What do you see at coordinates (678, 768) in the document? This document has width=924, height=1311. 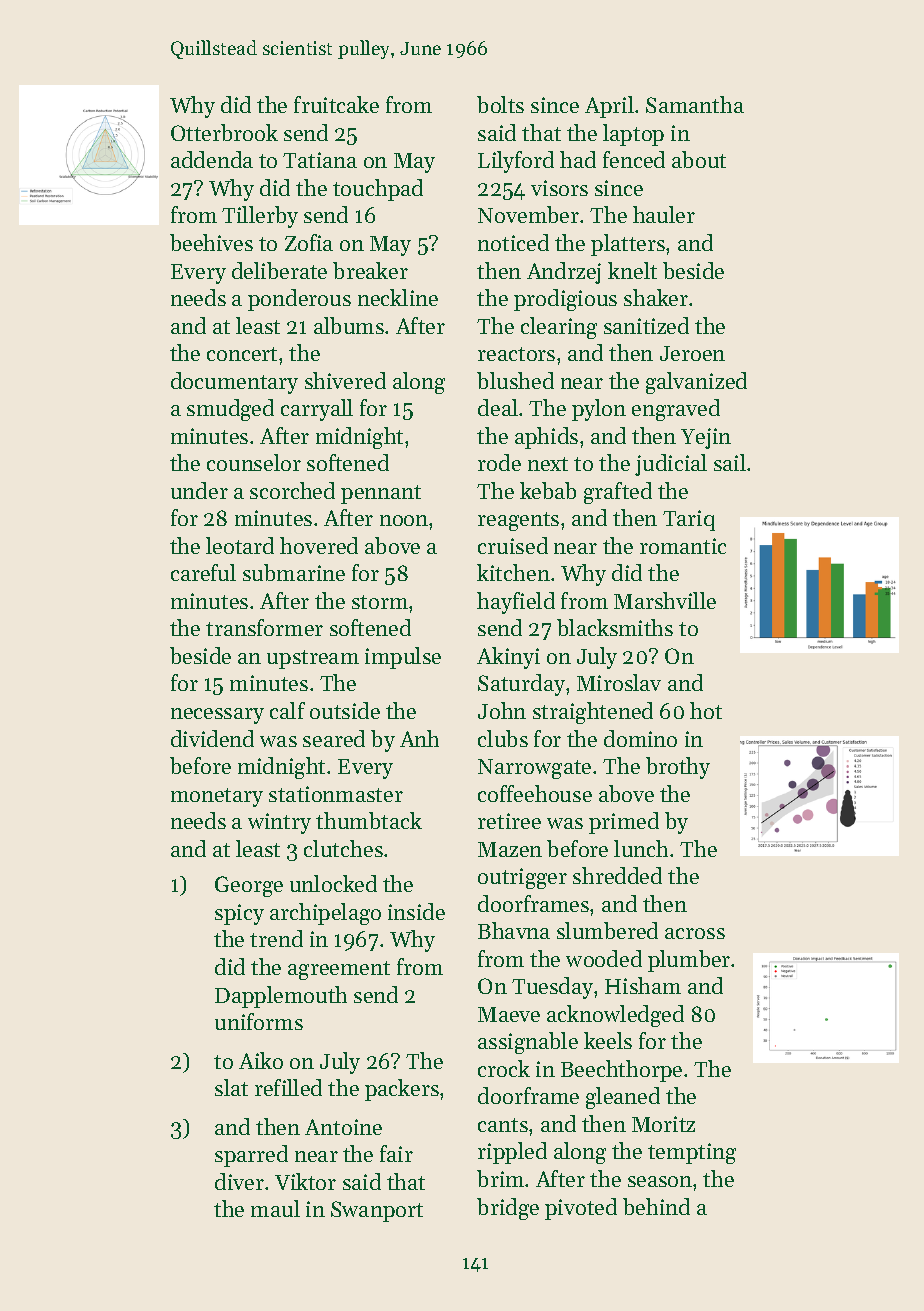 I see `brothy` at bounding box center [678, 768].
